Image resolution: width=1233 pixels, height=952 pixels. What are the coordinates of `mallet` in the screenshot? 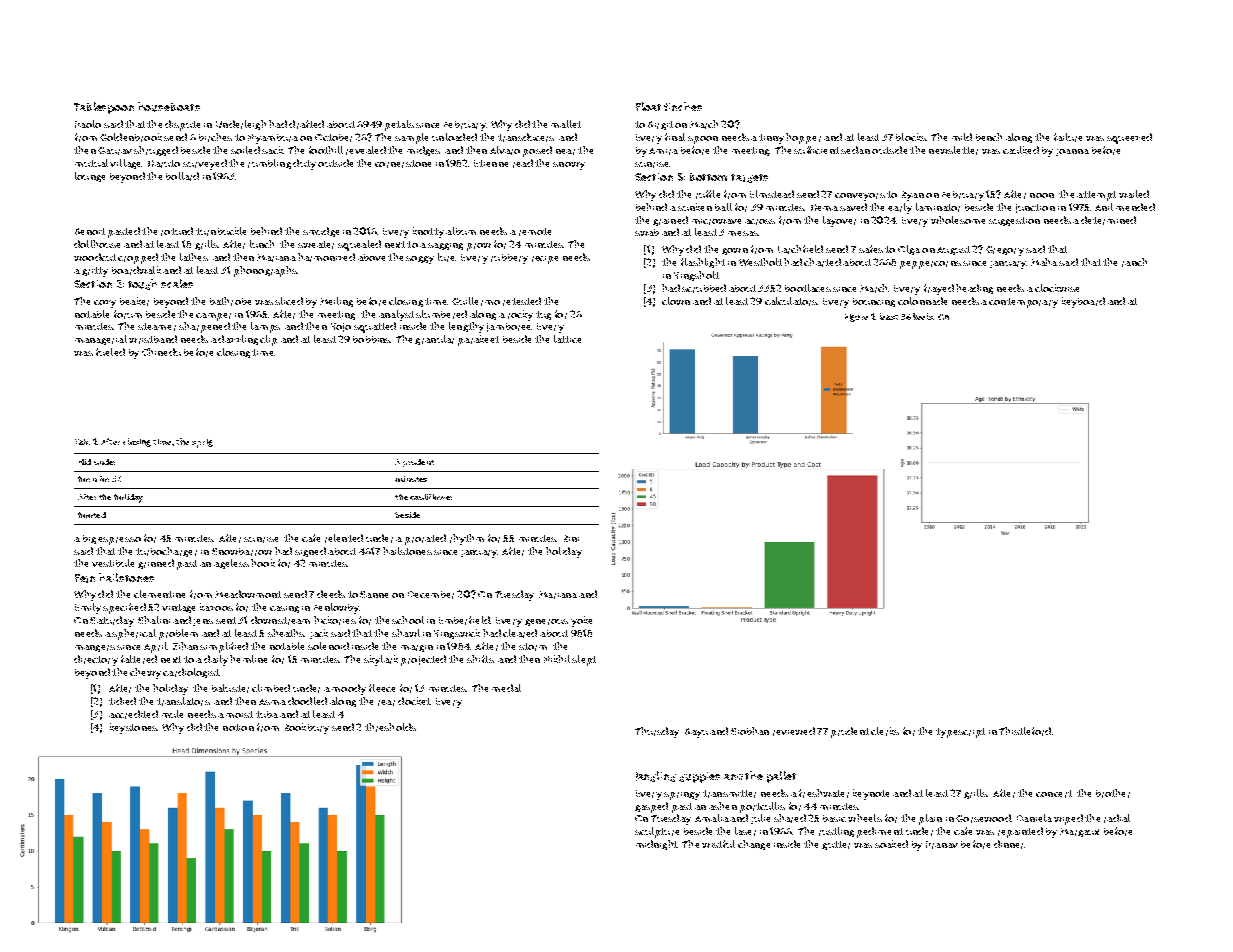 It's located at (566, 124).
